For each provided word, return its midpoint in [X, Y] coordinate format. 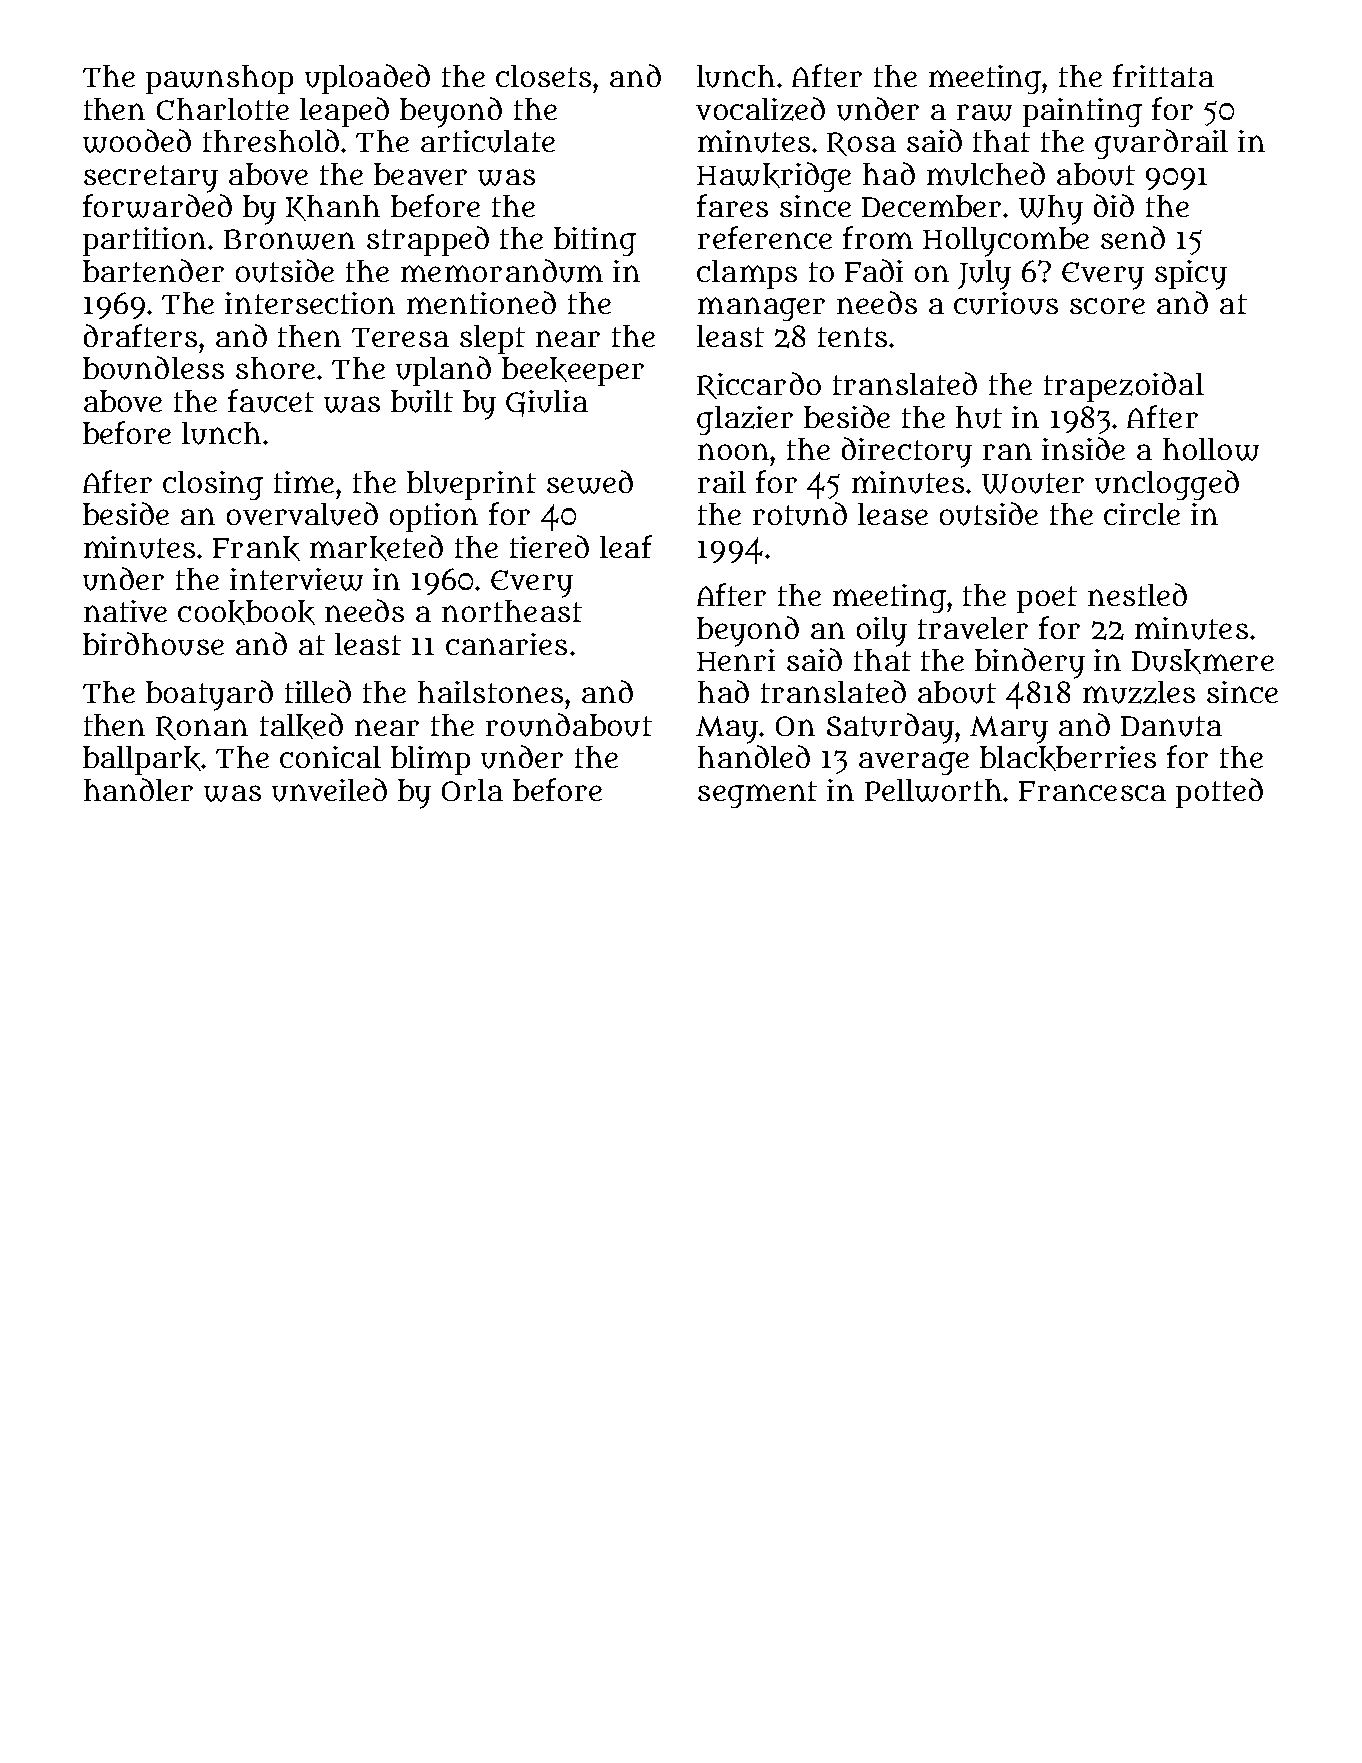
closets [543, 76]
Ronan [202, 728]
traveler [973, 628]
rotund [800, 514]
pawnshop [219, 79]
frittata [1163, 75]
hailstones [490, 692]
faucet [271, 401]
